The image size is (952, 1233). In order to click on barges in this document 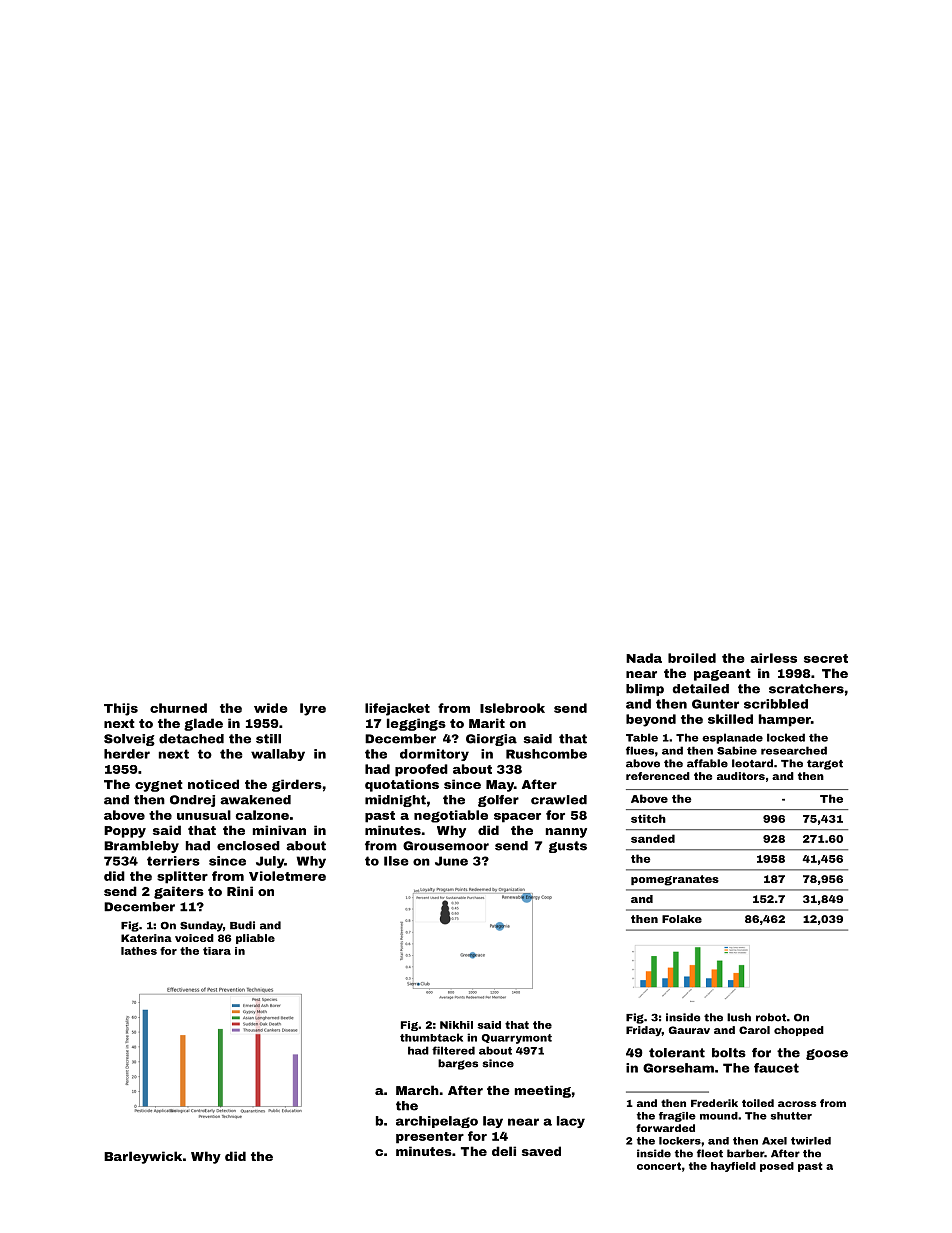, I will do `click(458, 1064)`.
